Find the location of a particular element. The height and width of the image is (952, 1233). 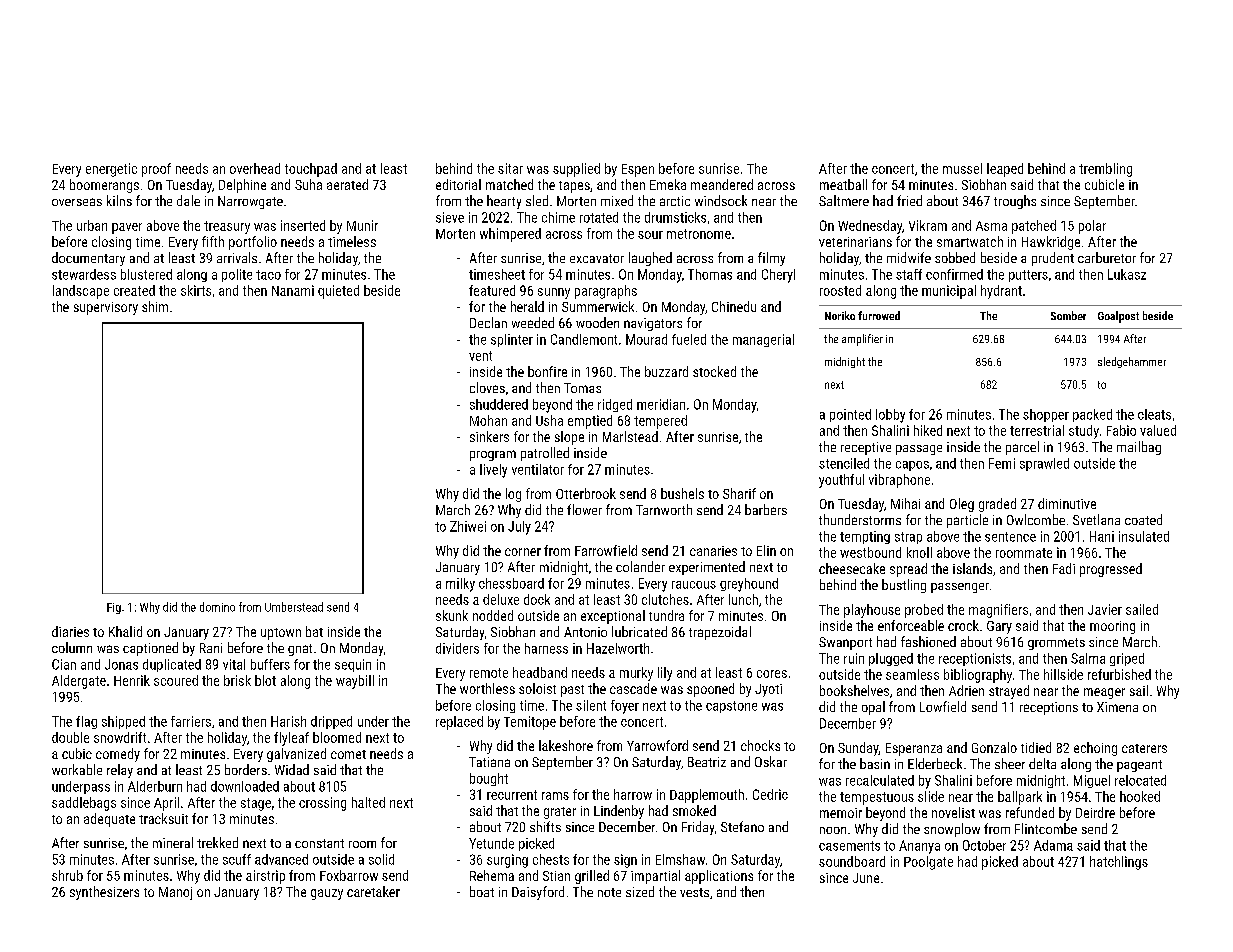

synthesizers is located at coordinates (104, 893).
